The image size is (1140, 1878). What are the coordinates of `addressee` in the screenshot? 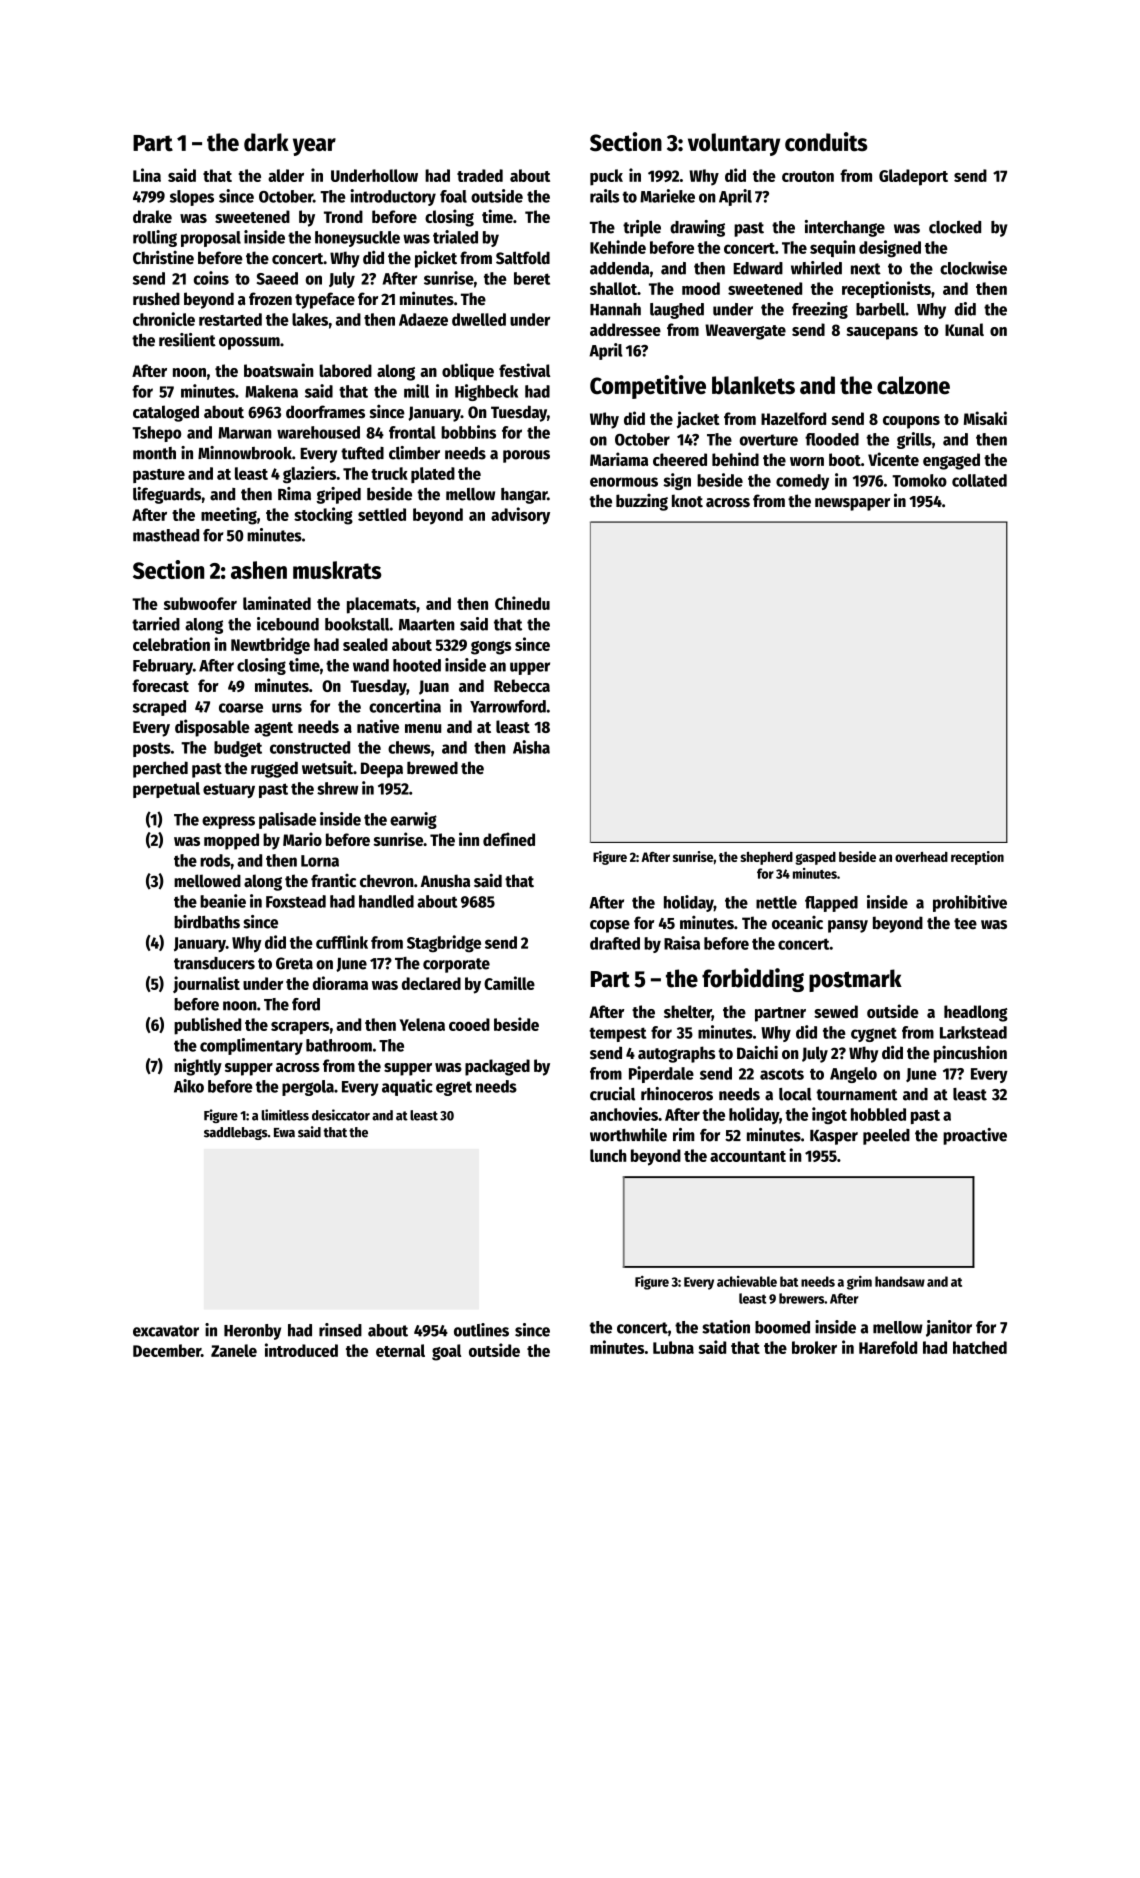 It's located at (625, 329).
